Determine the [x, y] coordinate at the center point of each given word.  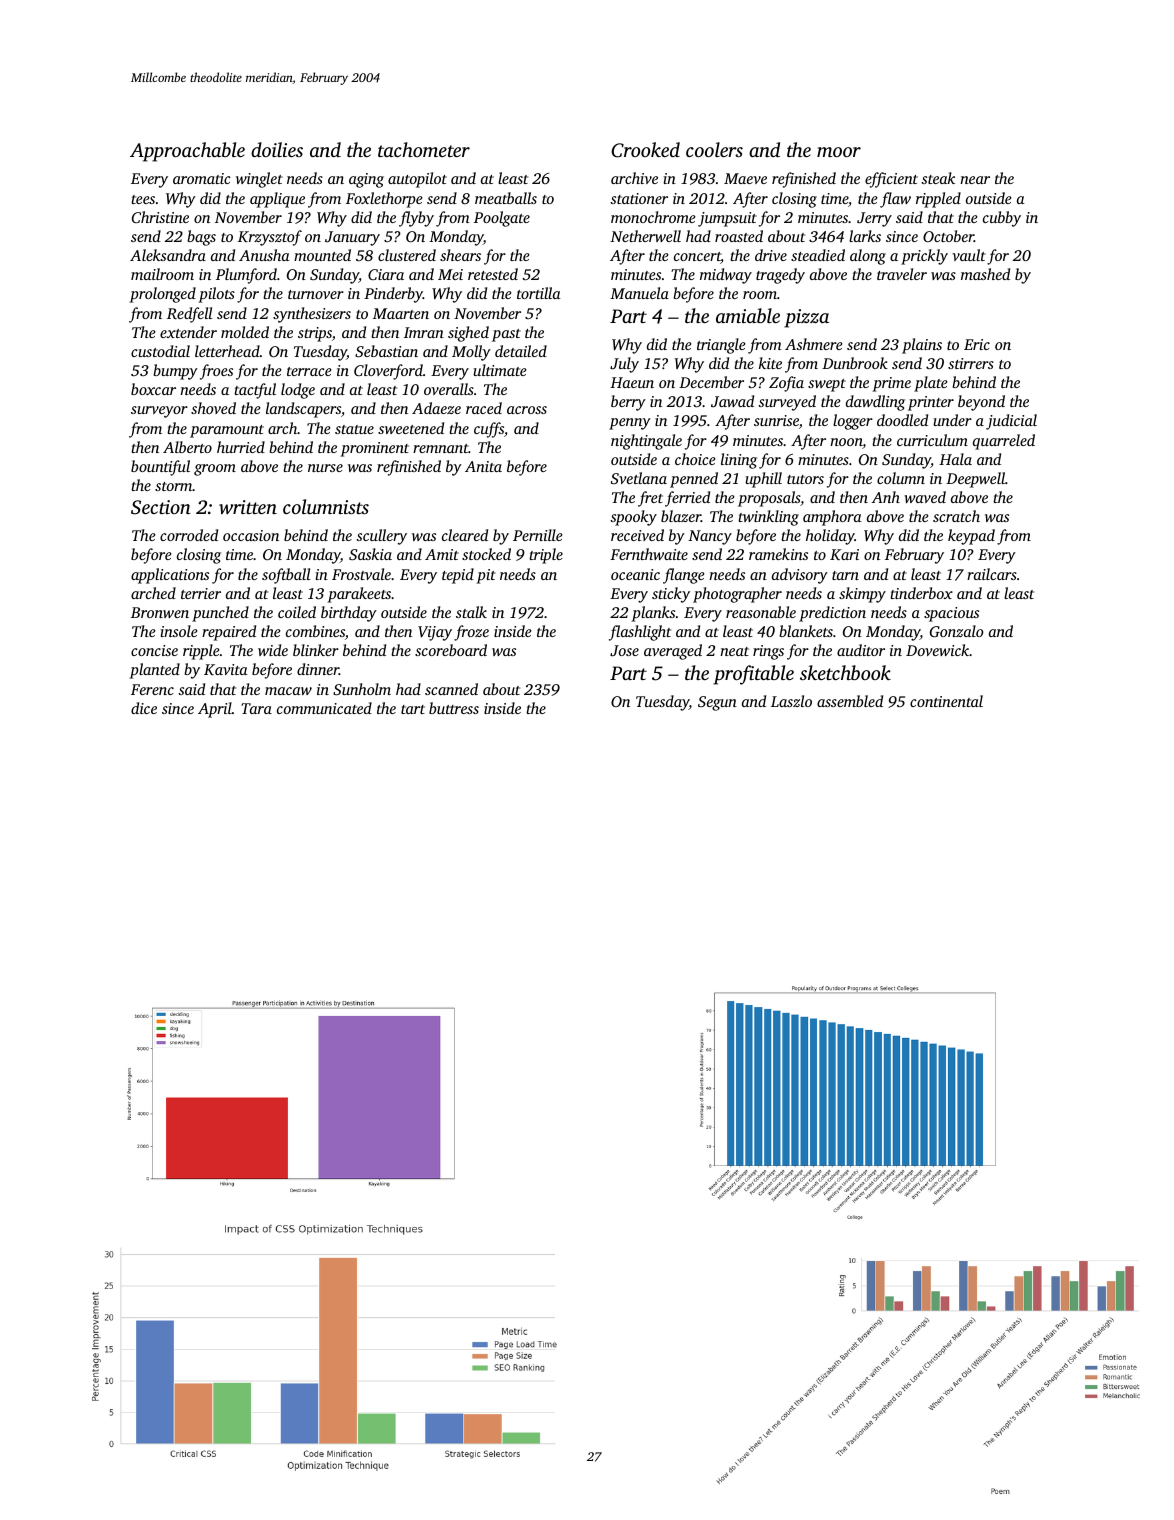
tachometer [424, 149]
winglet [259, 180]
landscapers [303, 410]
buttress [454, 708]
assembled [850, 701]
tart [413, 709]
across [527, 410]
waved [925, 497]
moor [839, 152]
